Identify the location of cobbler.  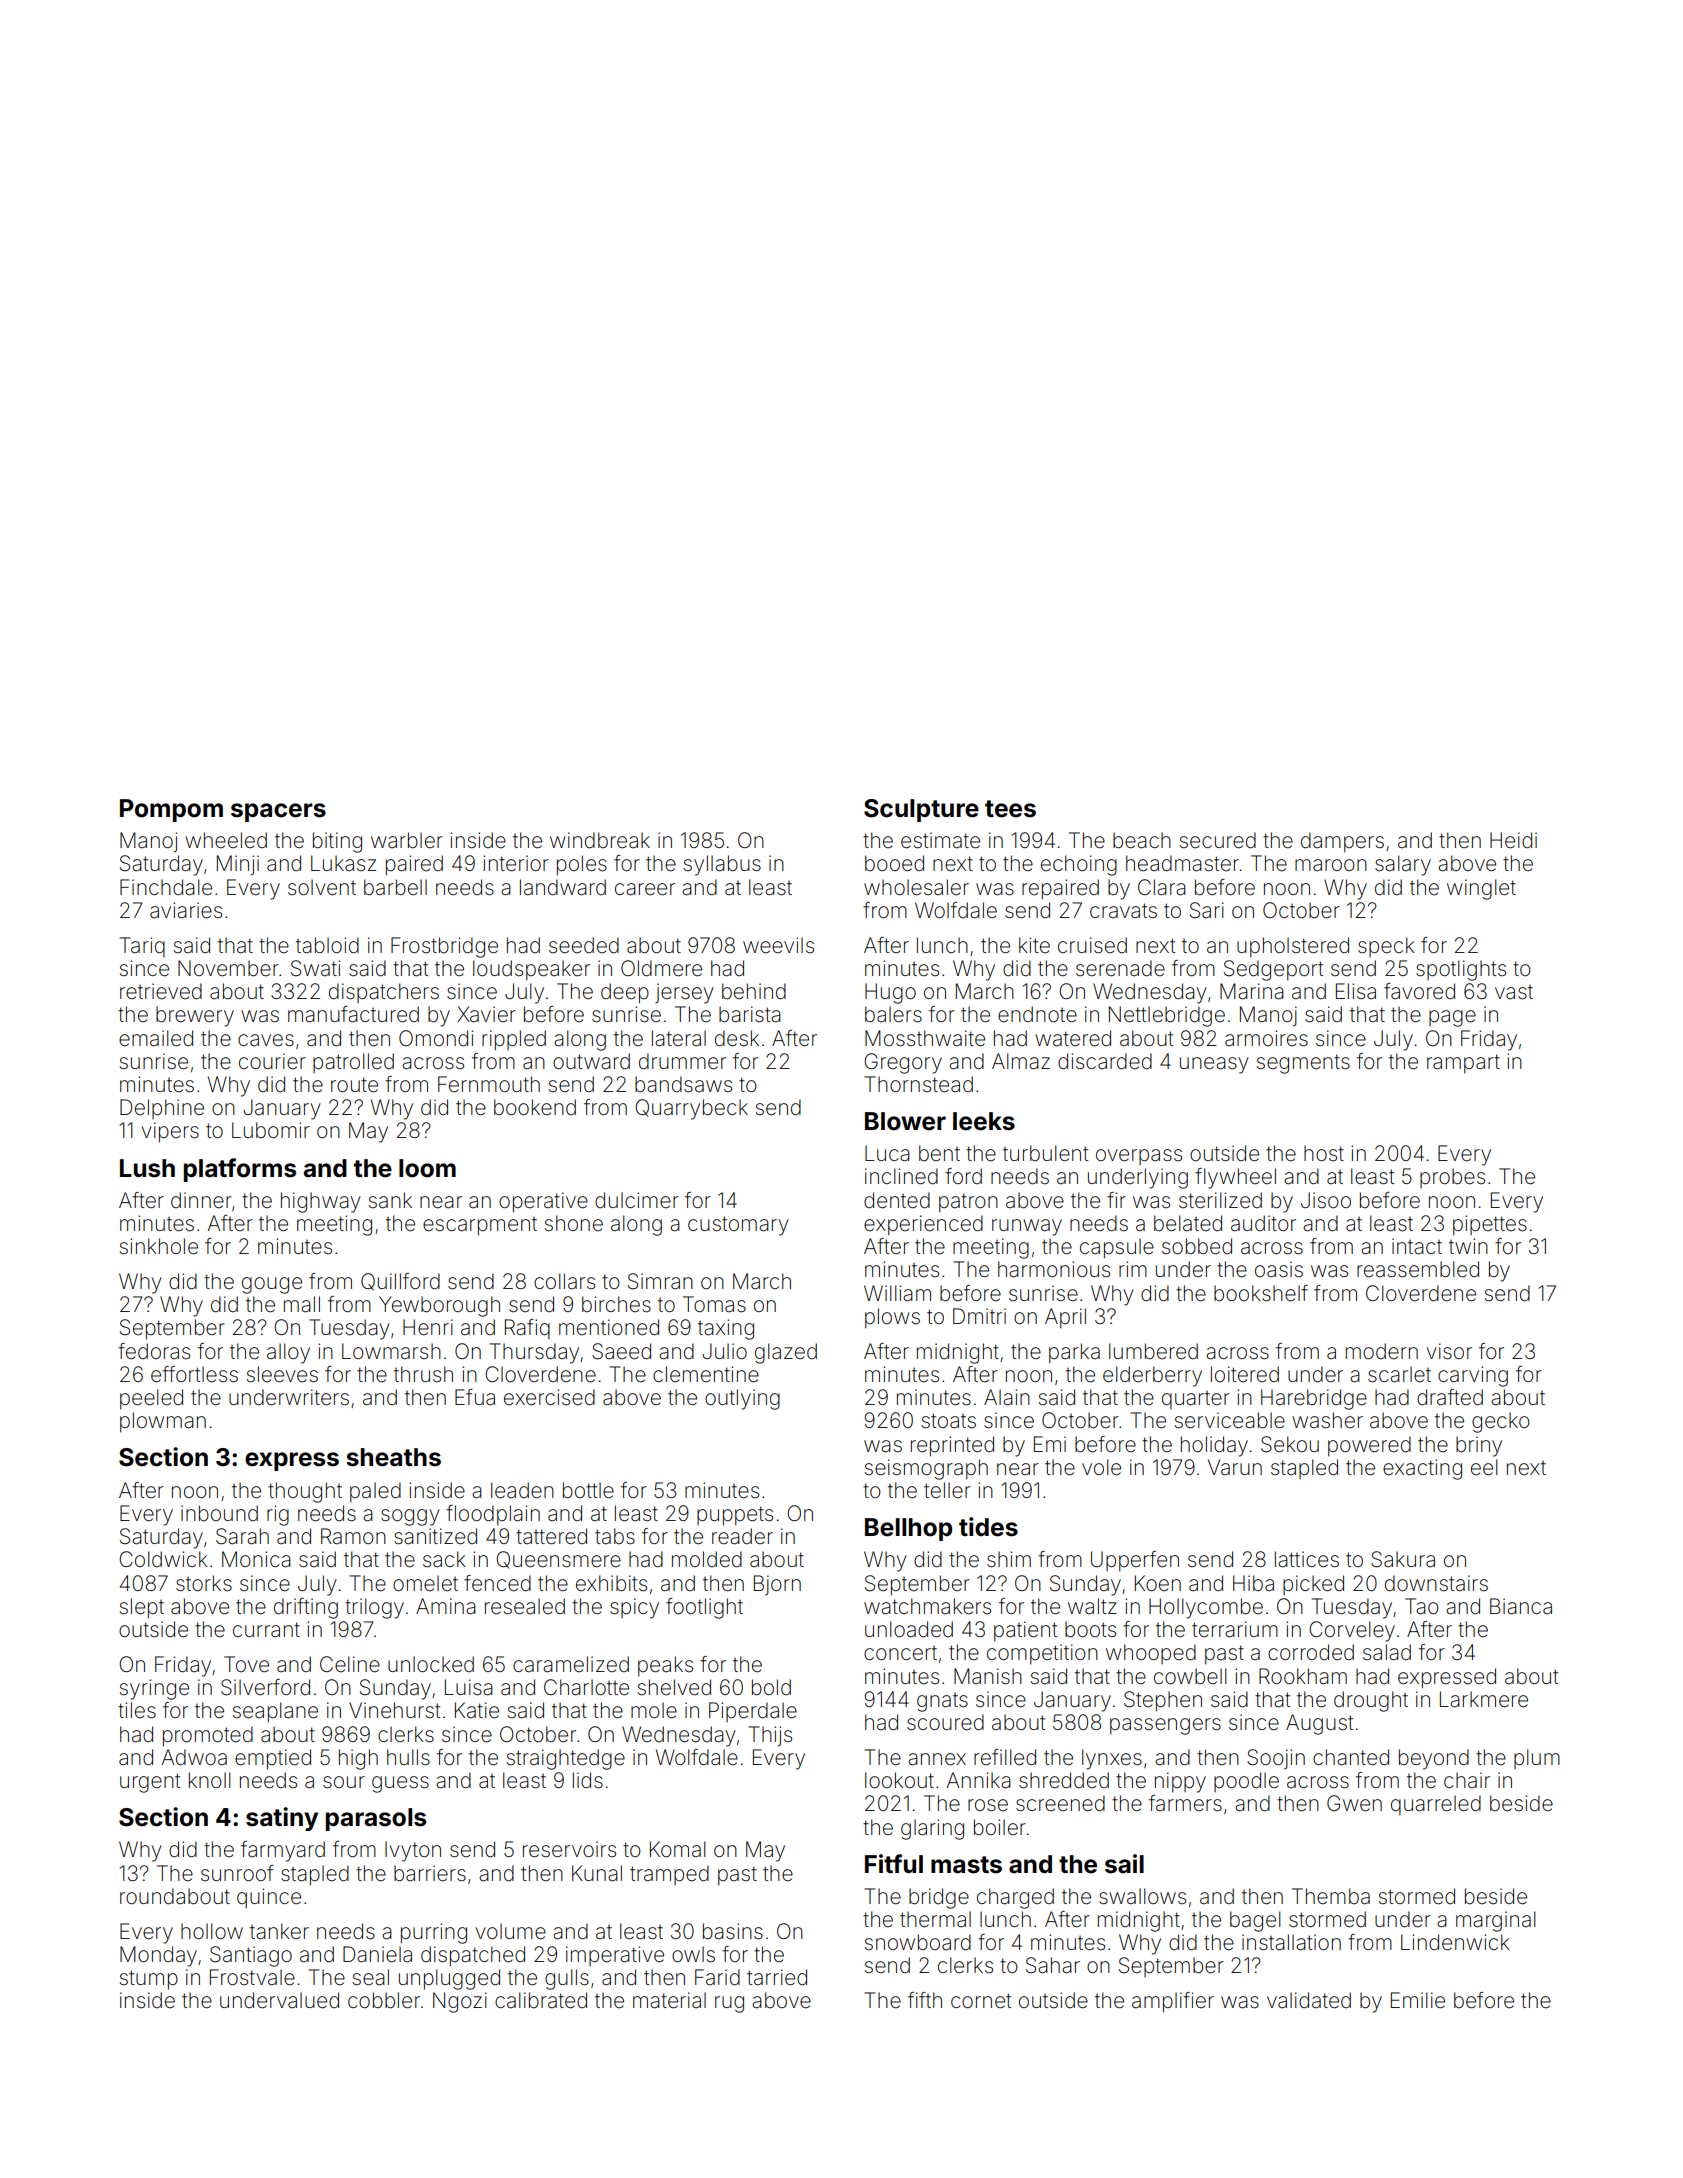
(384, 2000).
